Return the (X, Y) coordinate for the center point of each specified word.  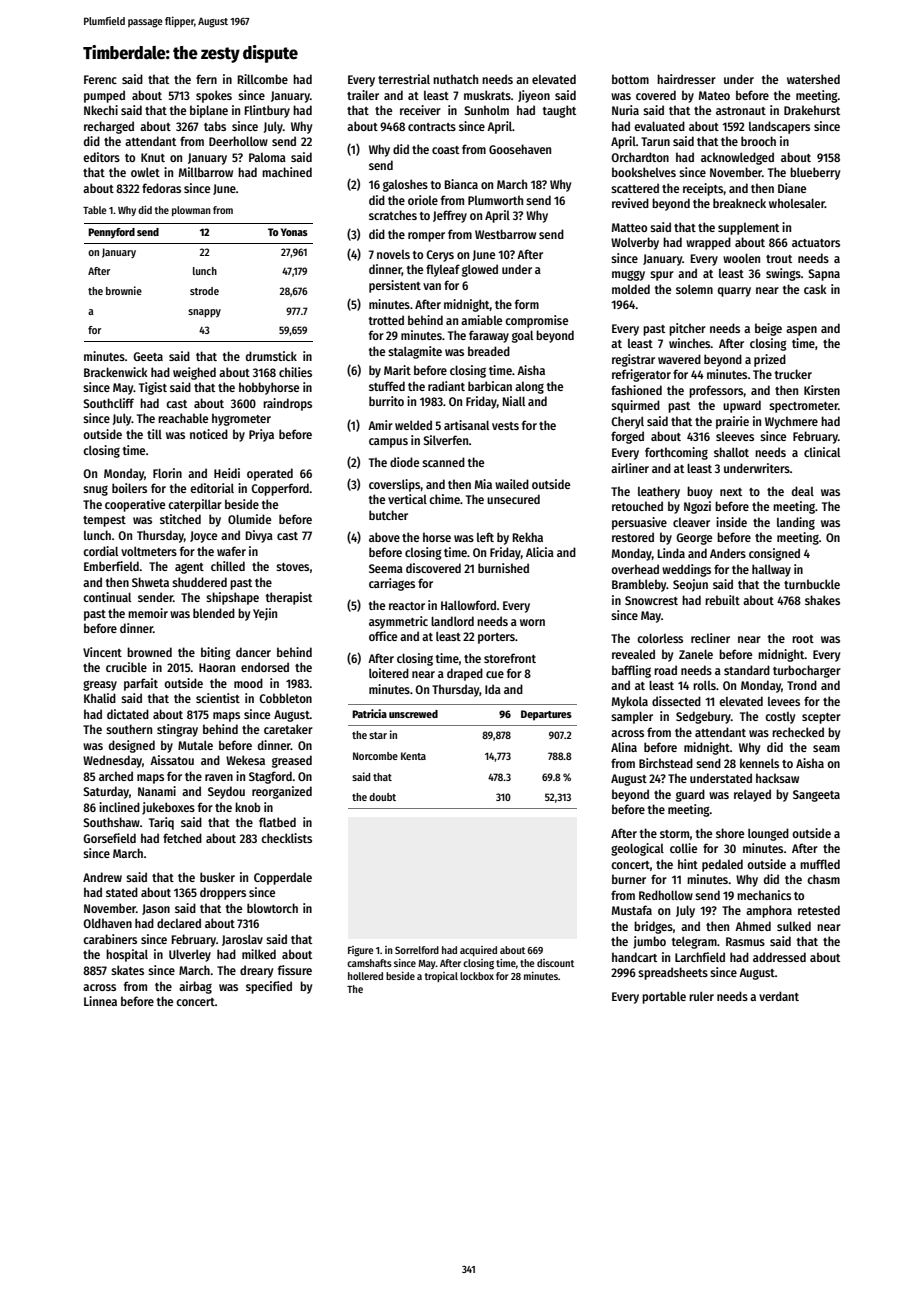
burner (629, 879)
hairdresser (686, 79)
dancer (253, 652)
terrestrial (404, 79)
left (485, 537)
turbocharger (807, 671)
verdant (779, 996)
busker (217, 877)
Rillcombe (263, 79)
